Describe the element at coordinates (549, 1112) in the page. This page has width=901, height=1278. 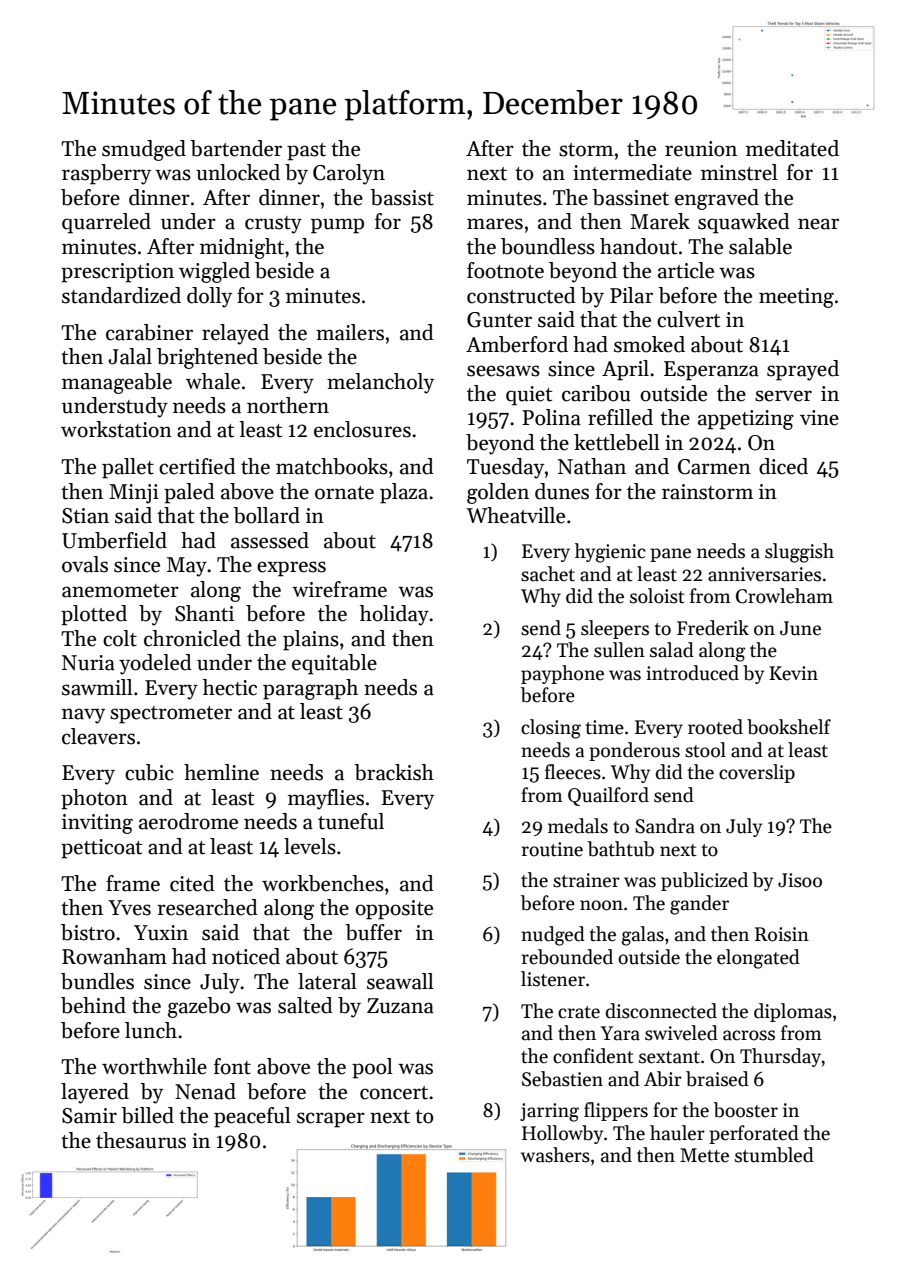
I see `jarring` at that location.
